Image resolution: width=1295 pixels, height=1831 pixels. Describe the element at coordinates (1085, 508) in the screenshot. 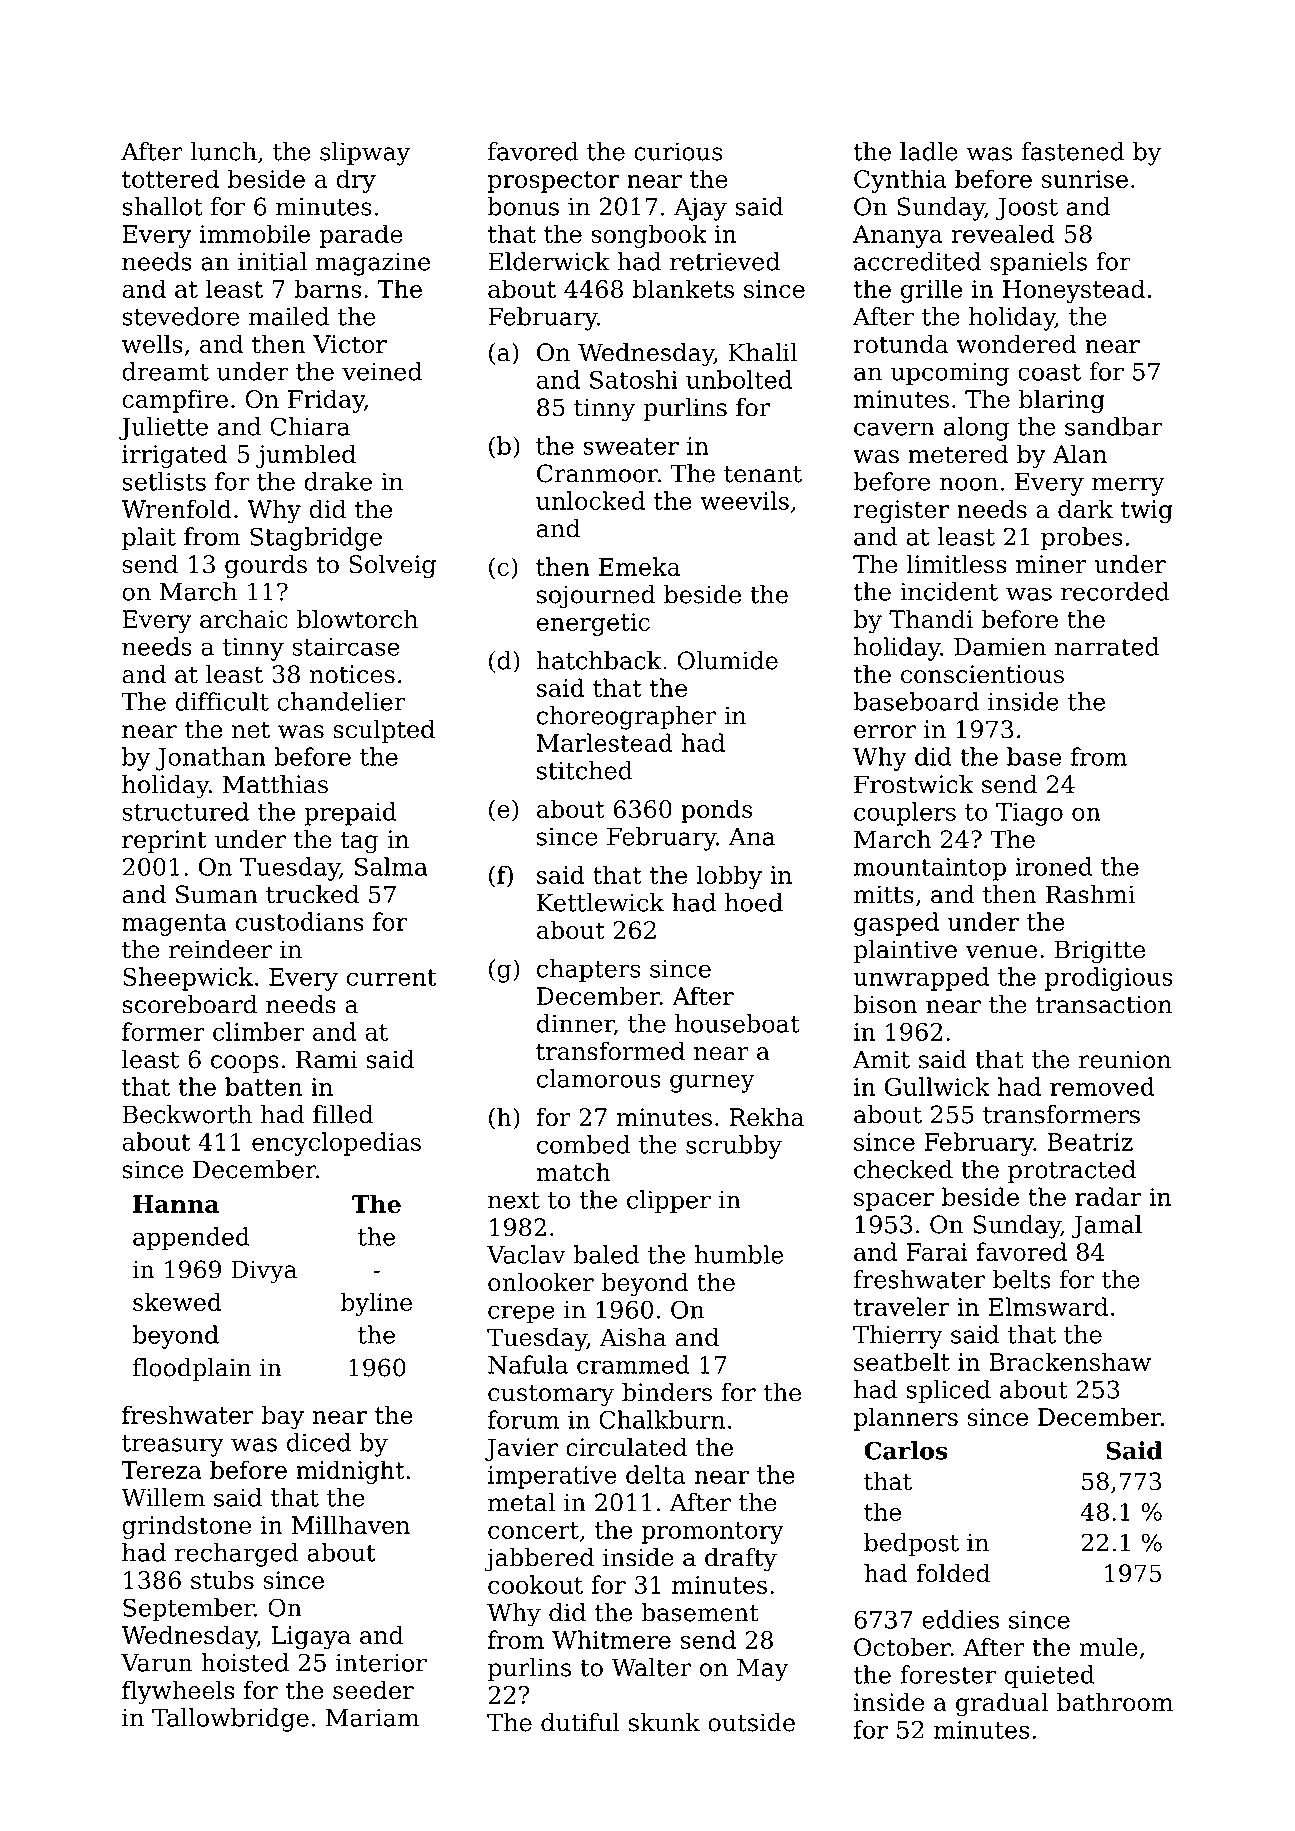

I see `dark` at that location.
